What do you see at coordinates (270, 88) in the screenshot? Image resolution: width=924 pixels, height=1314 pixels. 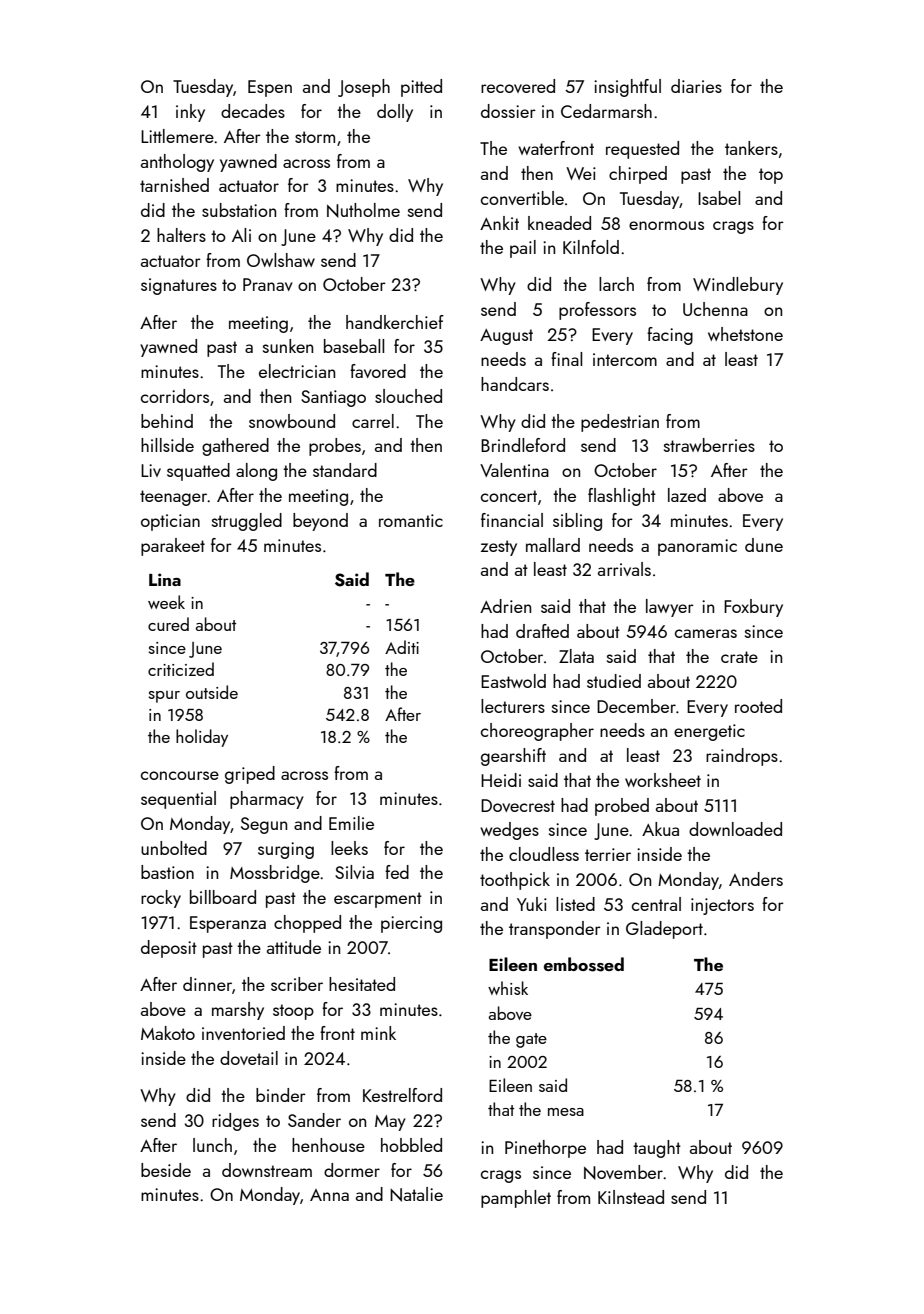 I see `Espen` at bounding box center [270, 88].
